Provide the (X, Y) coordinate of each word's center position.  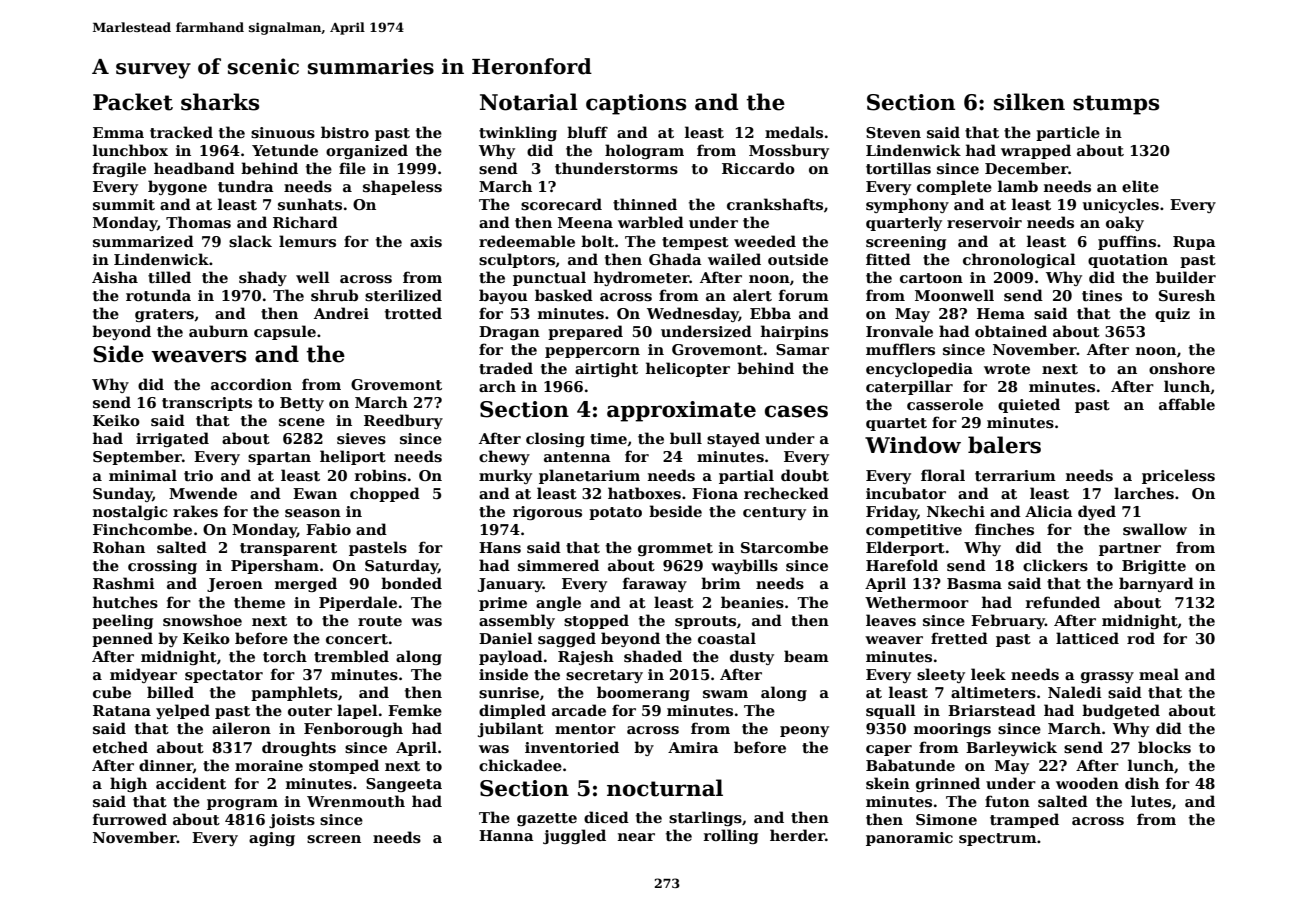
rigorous (547, 513)
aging (272, 839)
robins (380, 475)
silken (1029, 102)
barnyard (1156, 584)
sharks (220, 102)
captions (636, 104)
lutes (1151, 801)
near (636, 837)
